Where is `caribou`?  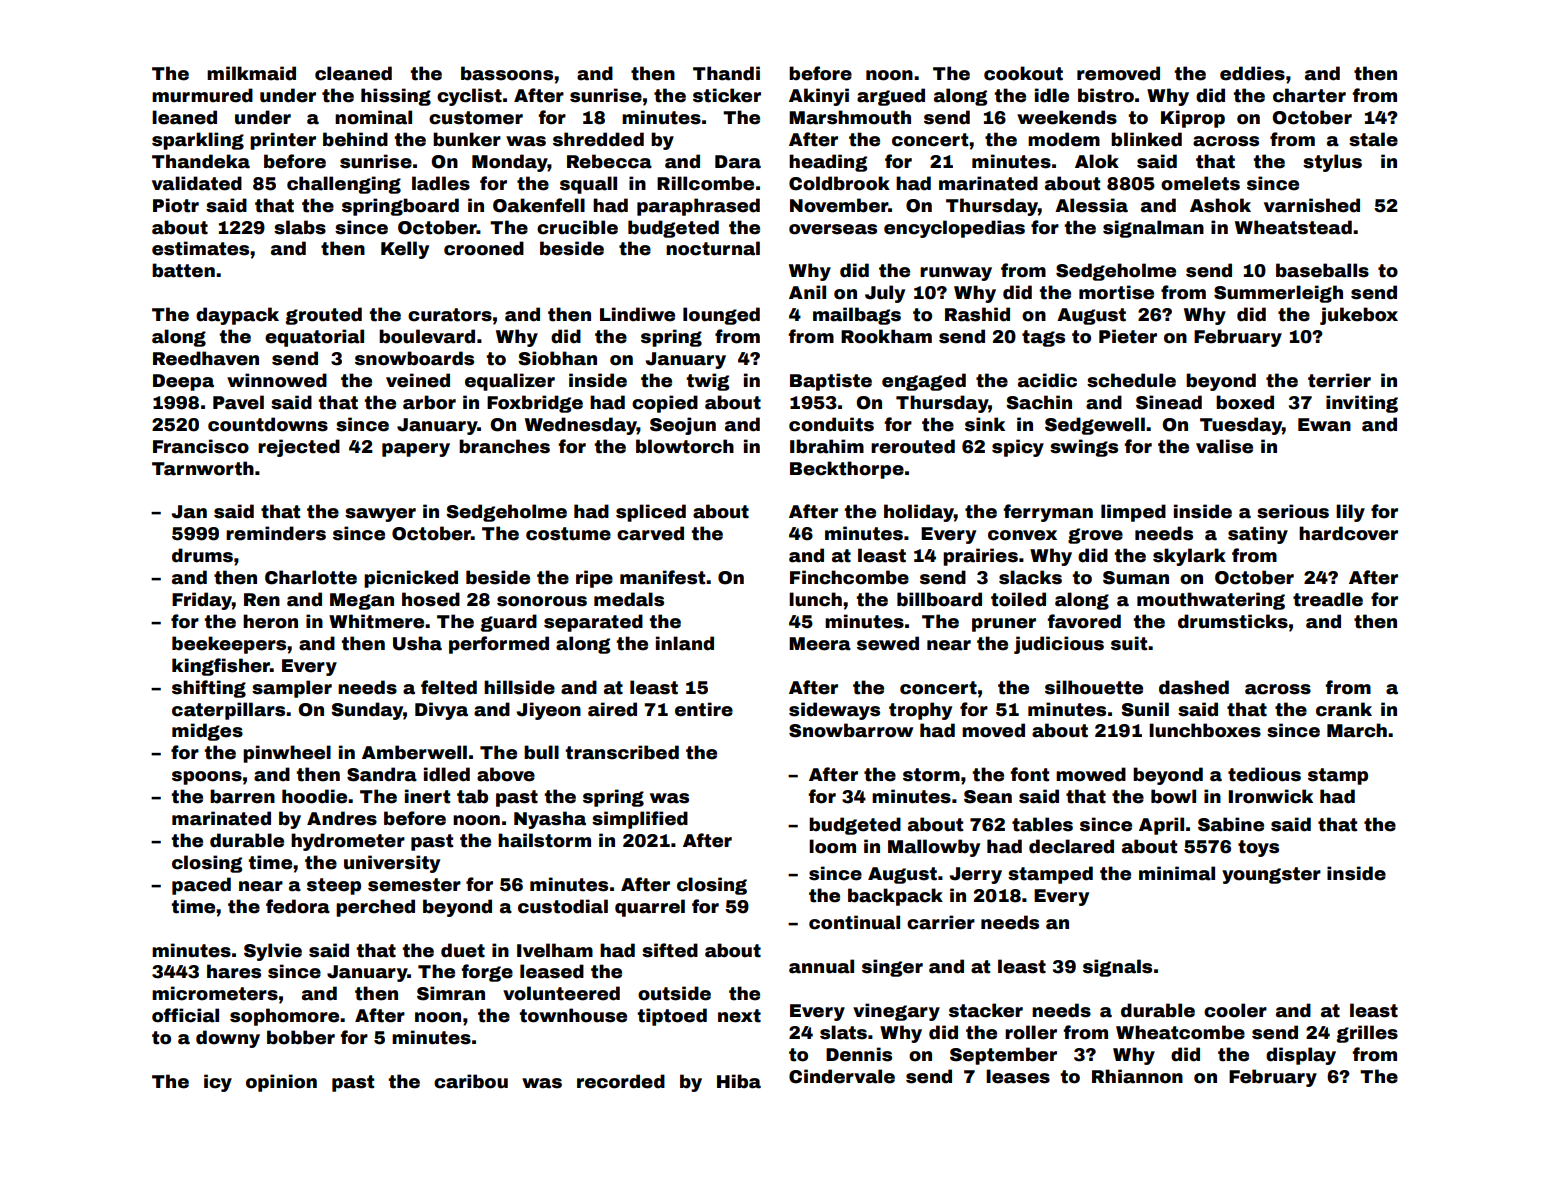
caribou is located at coordinates (471, 1081).
